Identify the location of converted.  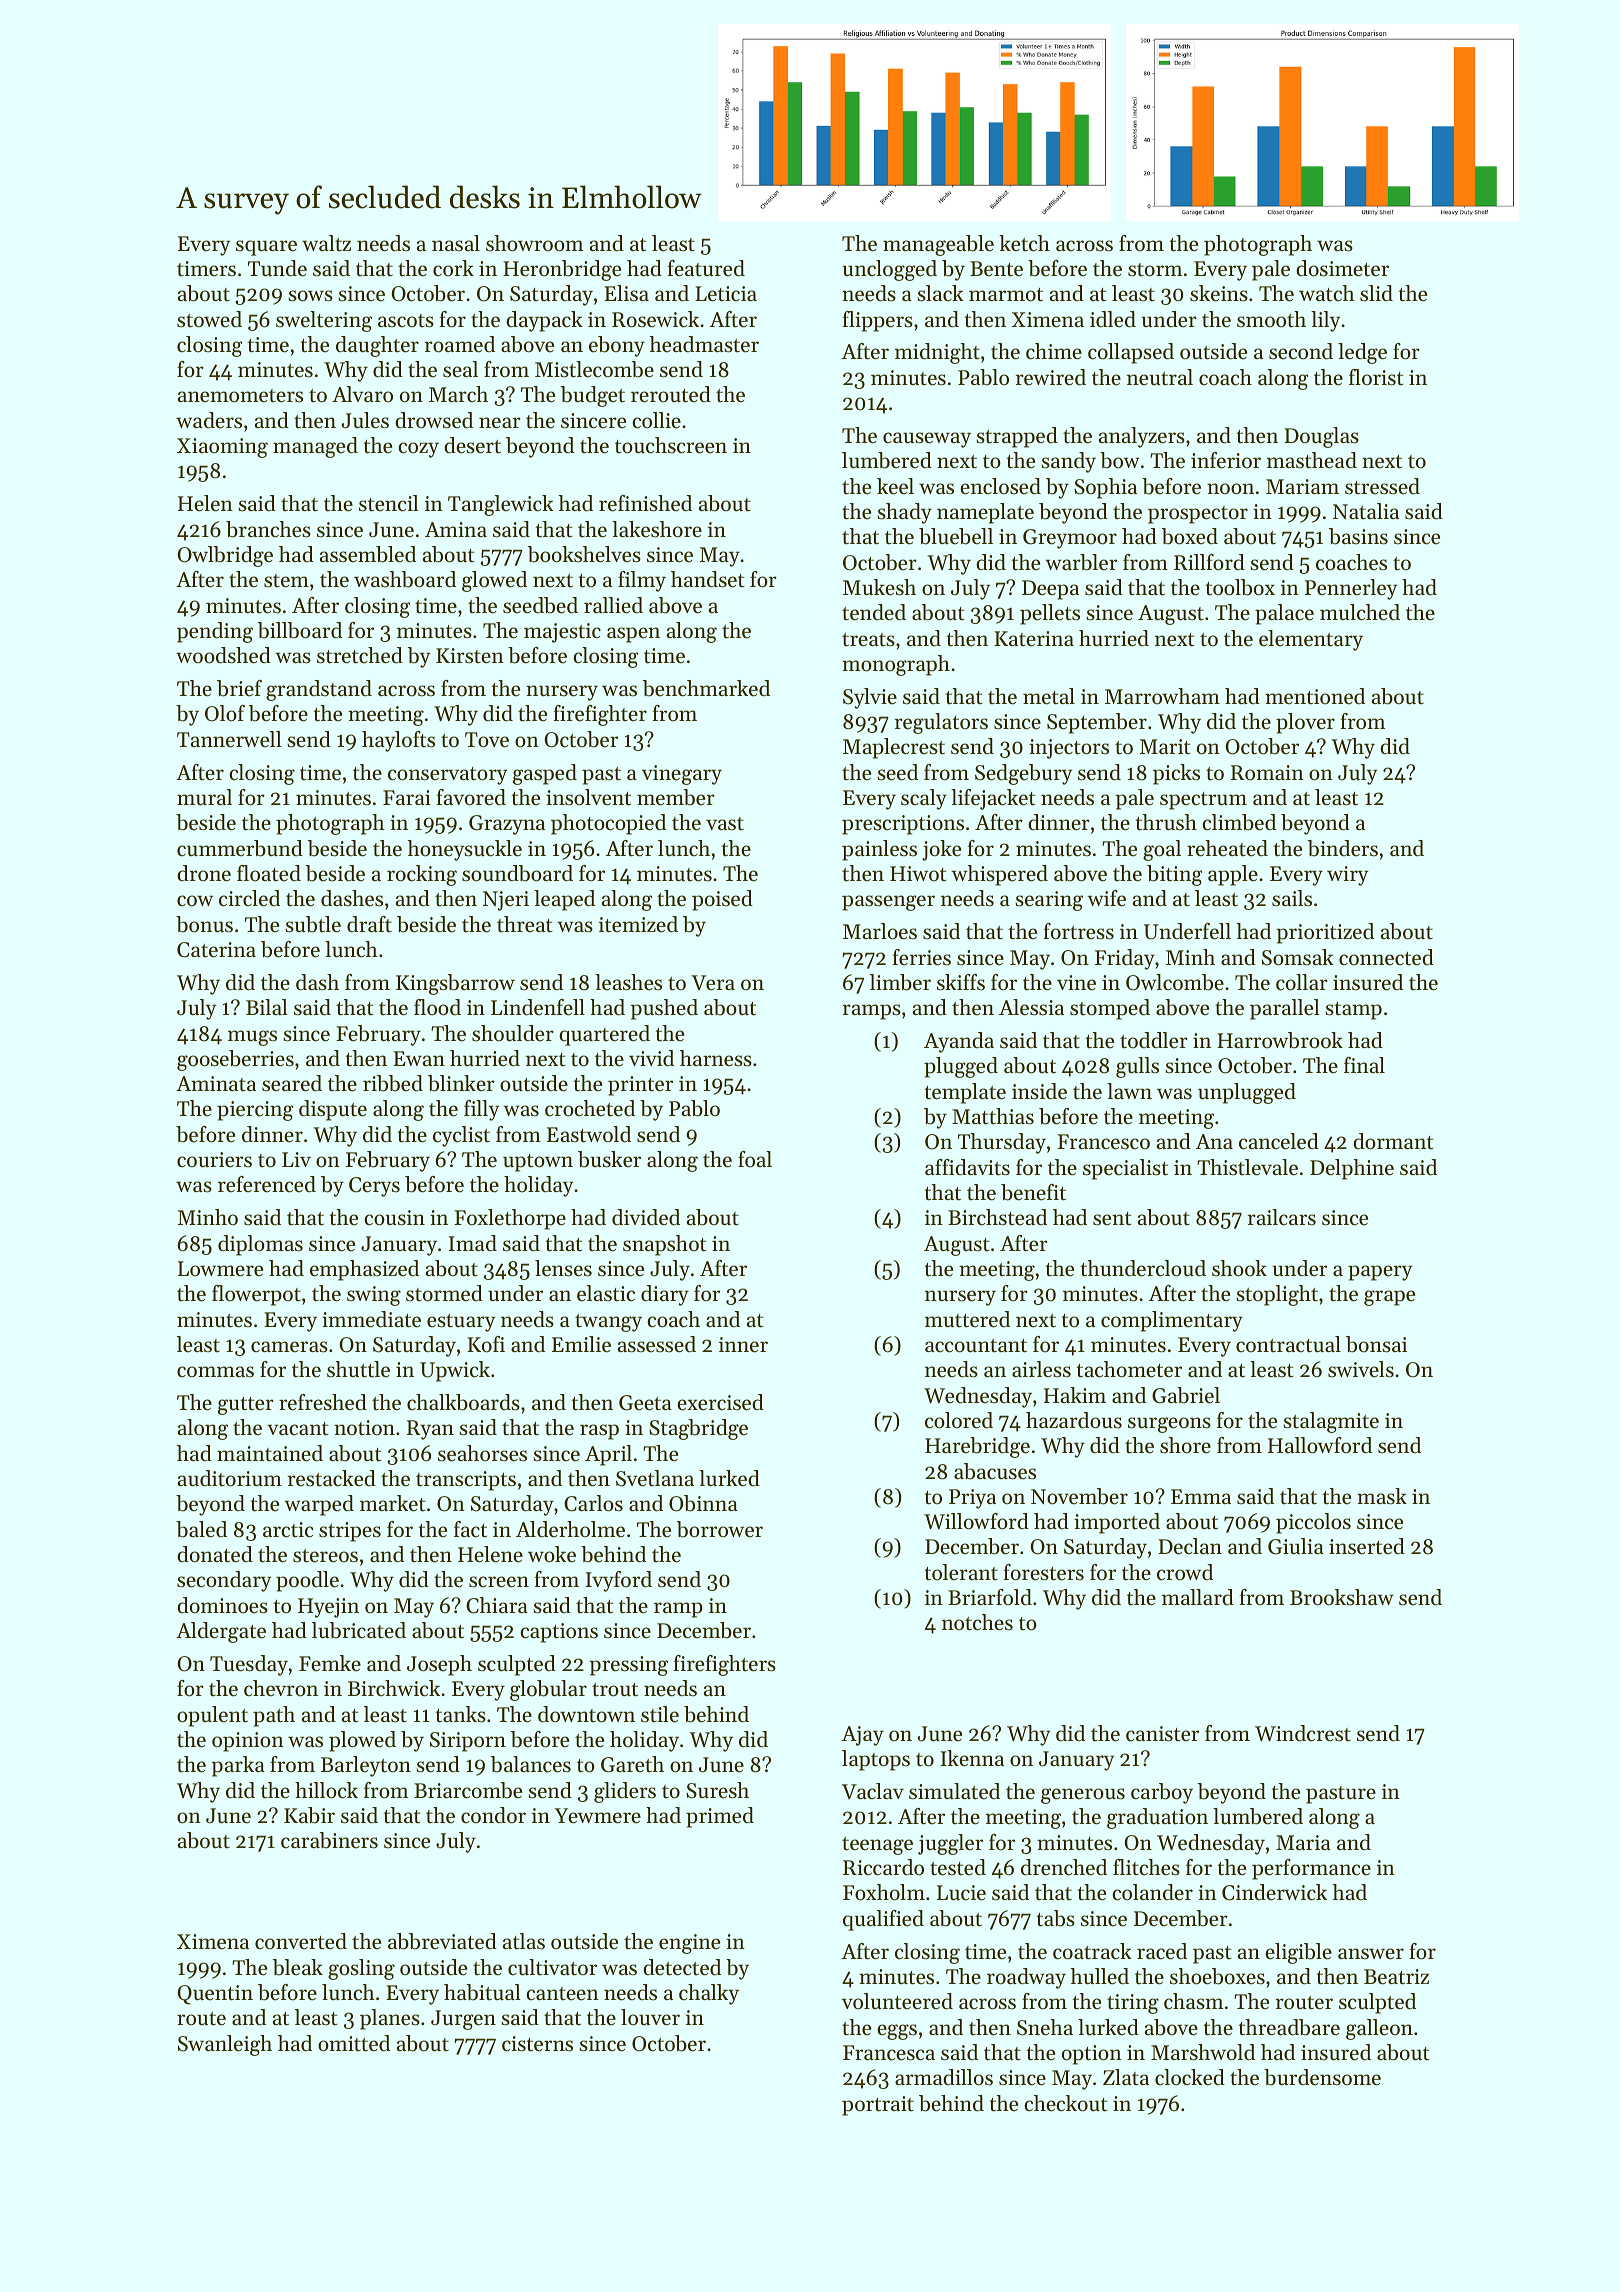
(301, 1941).
